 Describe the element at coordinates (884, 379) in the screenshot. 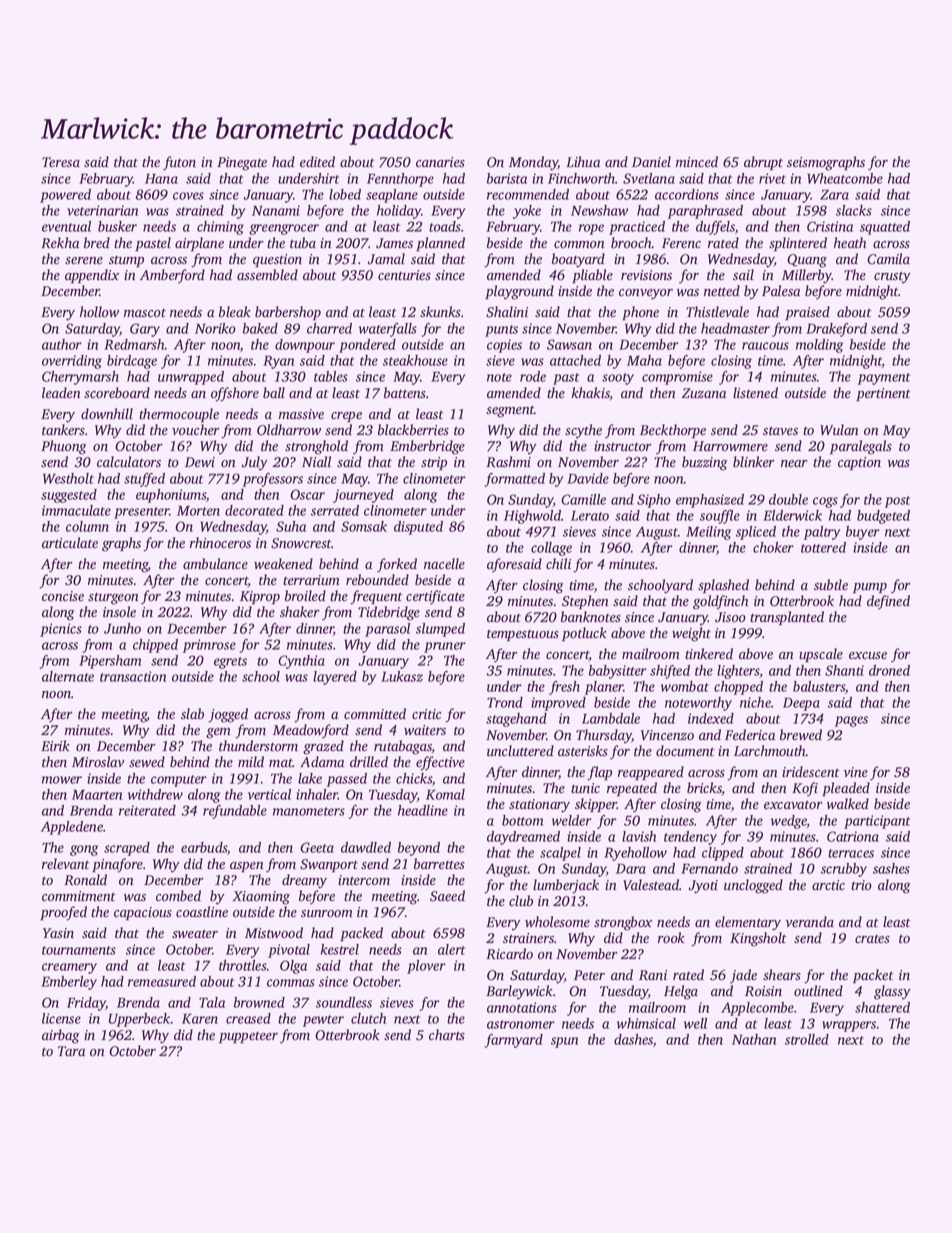

I see `payment` at that location.
